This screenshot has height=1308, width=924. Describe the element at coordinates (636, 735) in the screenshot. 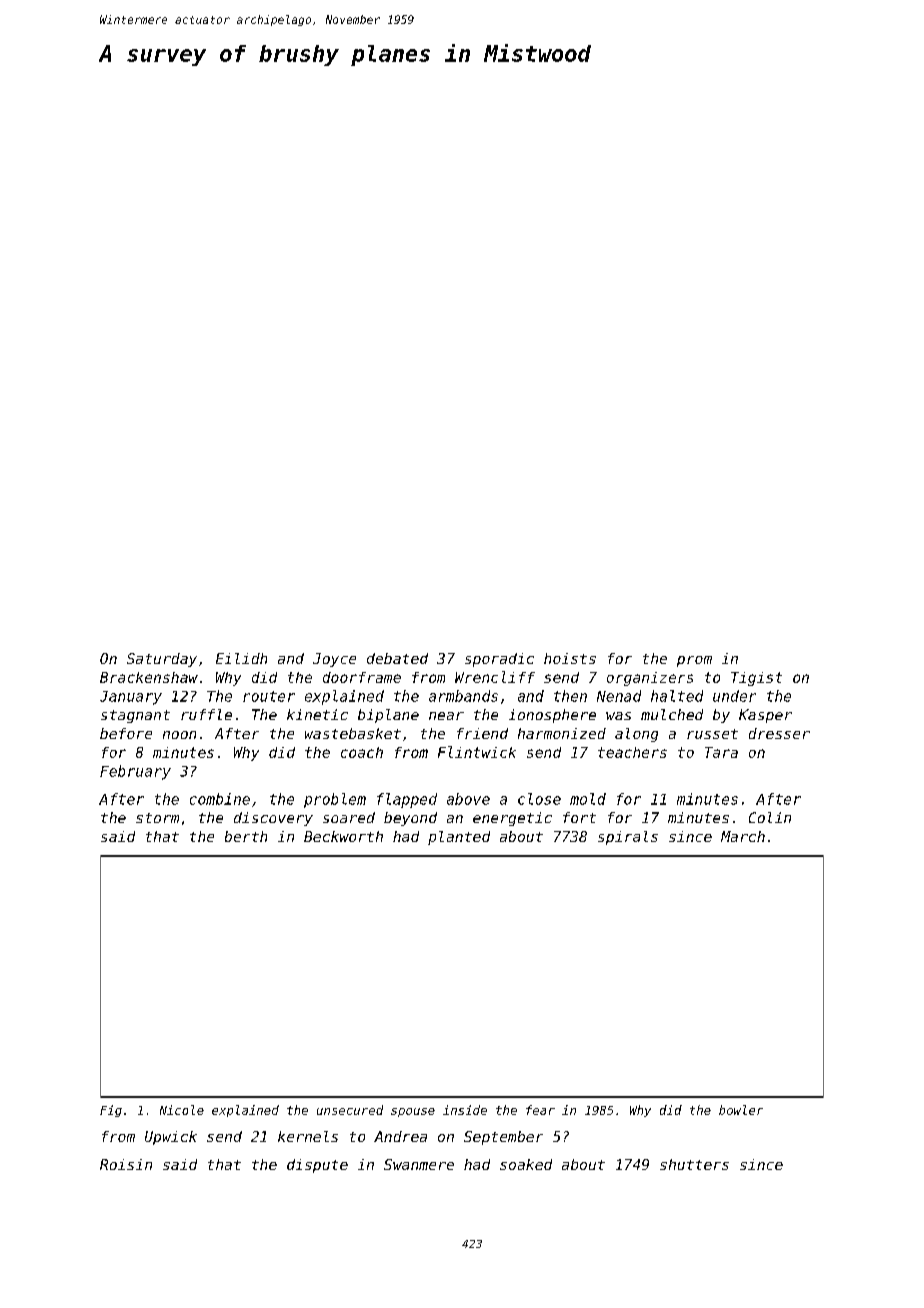

I see `along` at that location.
